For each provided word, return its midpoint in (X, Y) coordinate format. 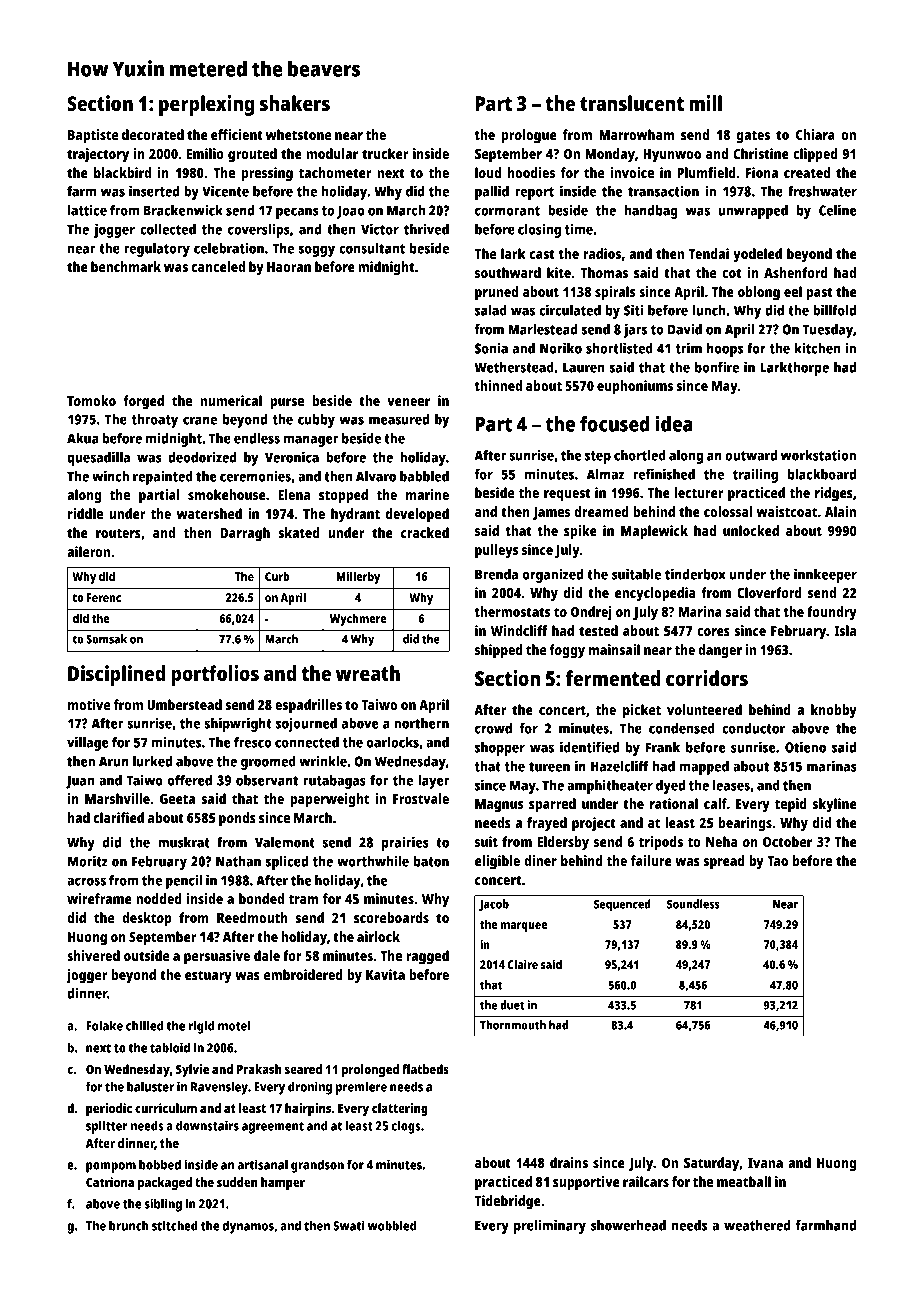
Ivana (765, 1163)
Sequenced (622, 905)
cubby (316, 421)
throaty (155, 421)
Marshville (117, 798)
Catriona (110, 1182)
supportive (586, 1183)
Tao (777, 861)
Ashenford (796, 272)
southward (508, 272)
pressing (267, 174)
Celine (838, 210)
